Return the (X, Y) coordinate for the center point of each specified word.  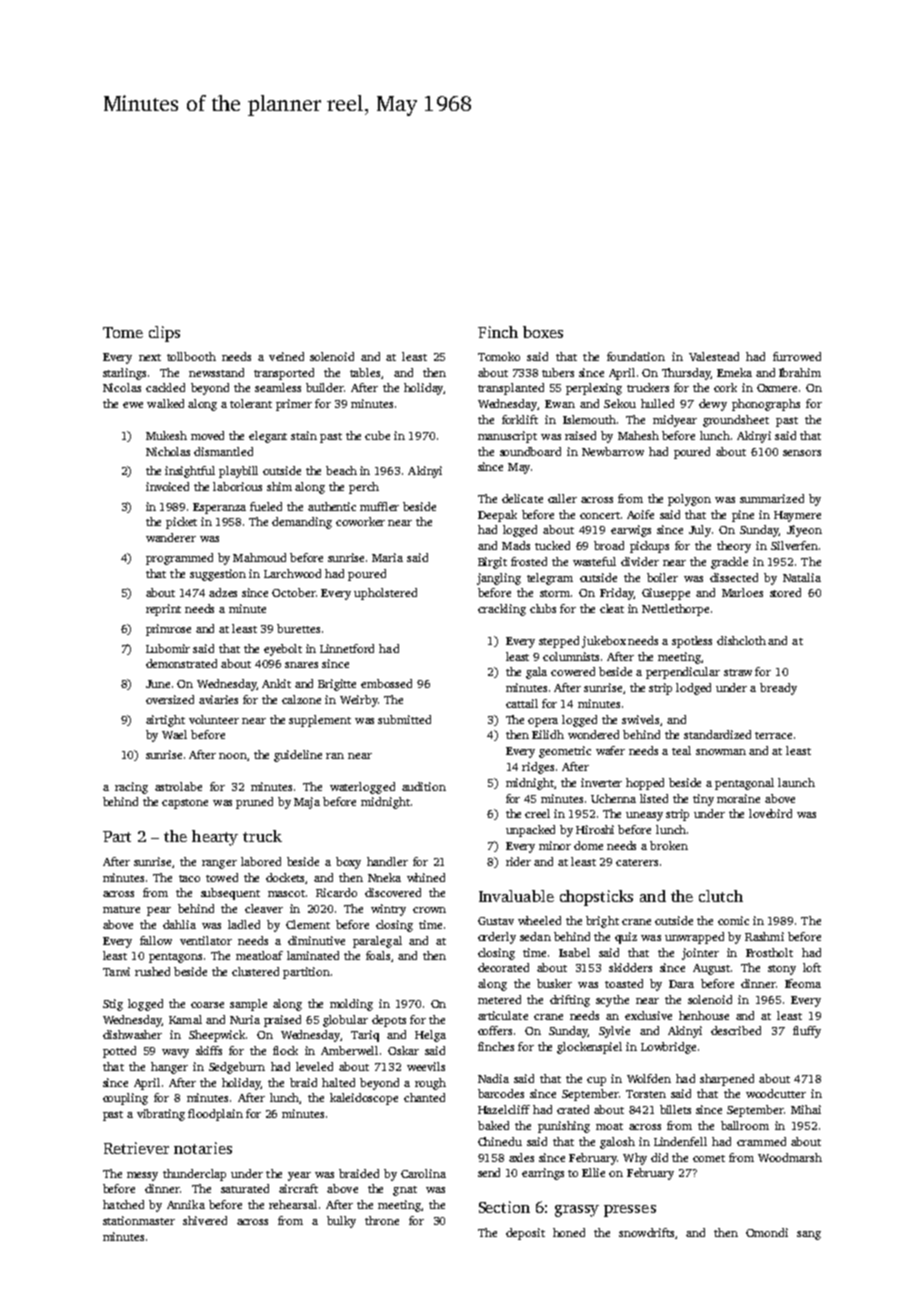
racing (131, 788)
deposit (525, 1234)
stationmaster (139, 1220)
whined (426, 877)
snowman (721, 752)
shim (279, 486)
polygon (689, 500)
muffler (379, 506)
